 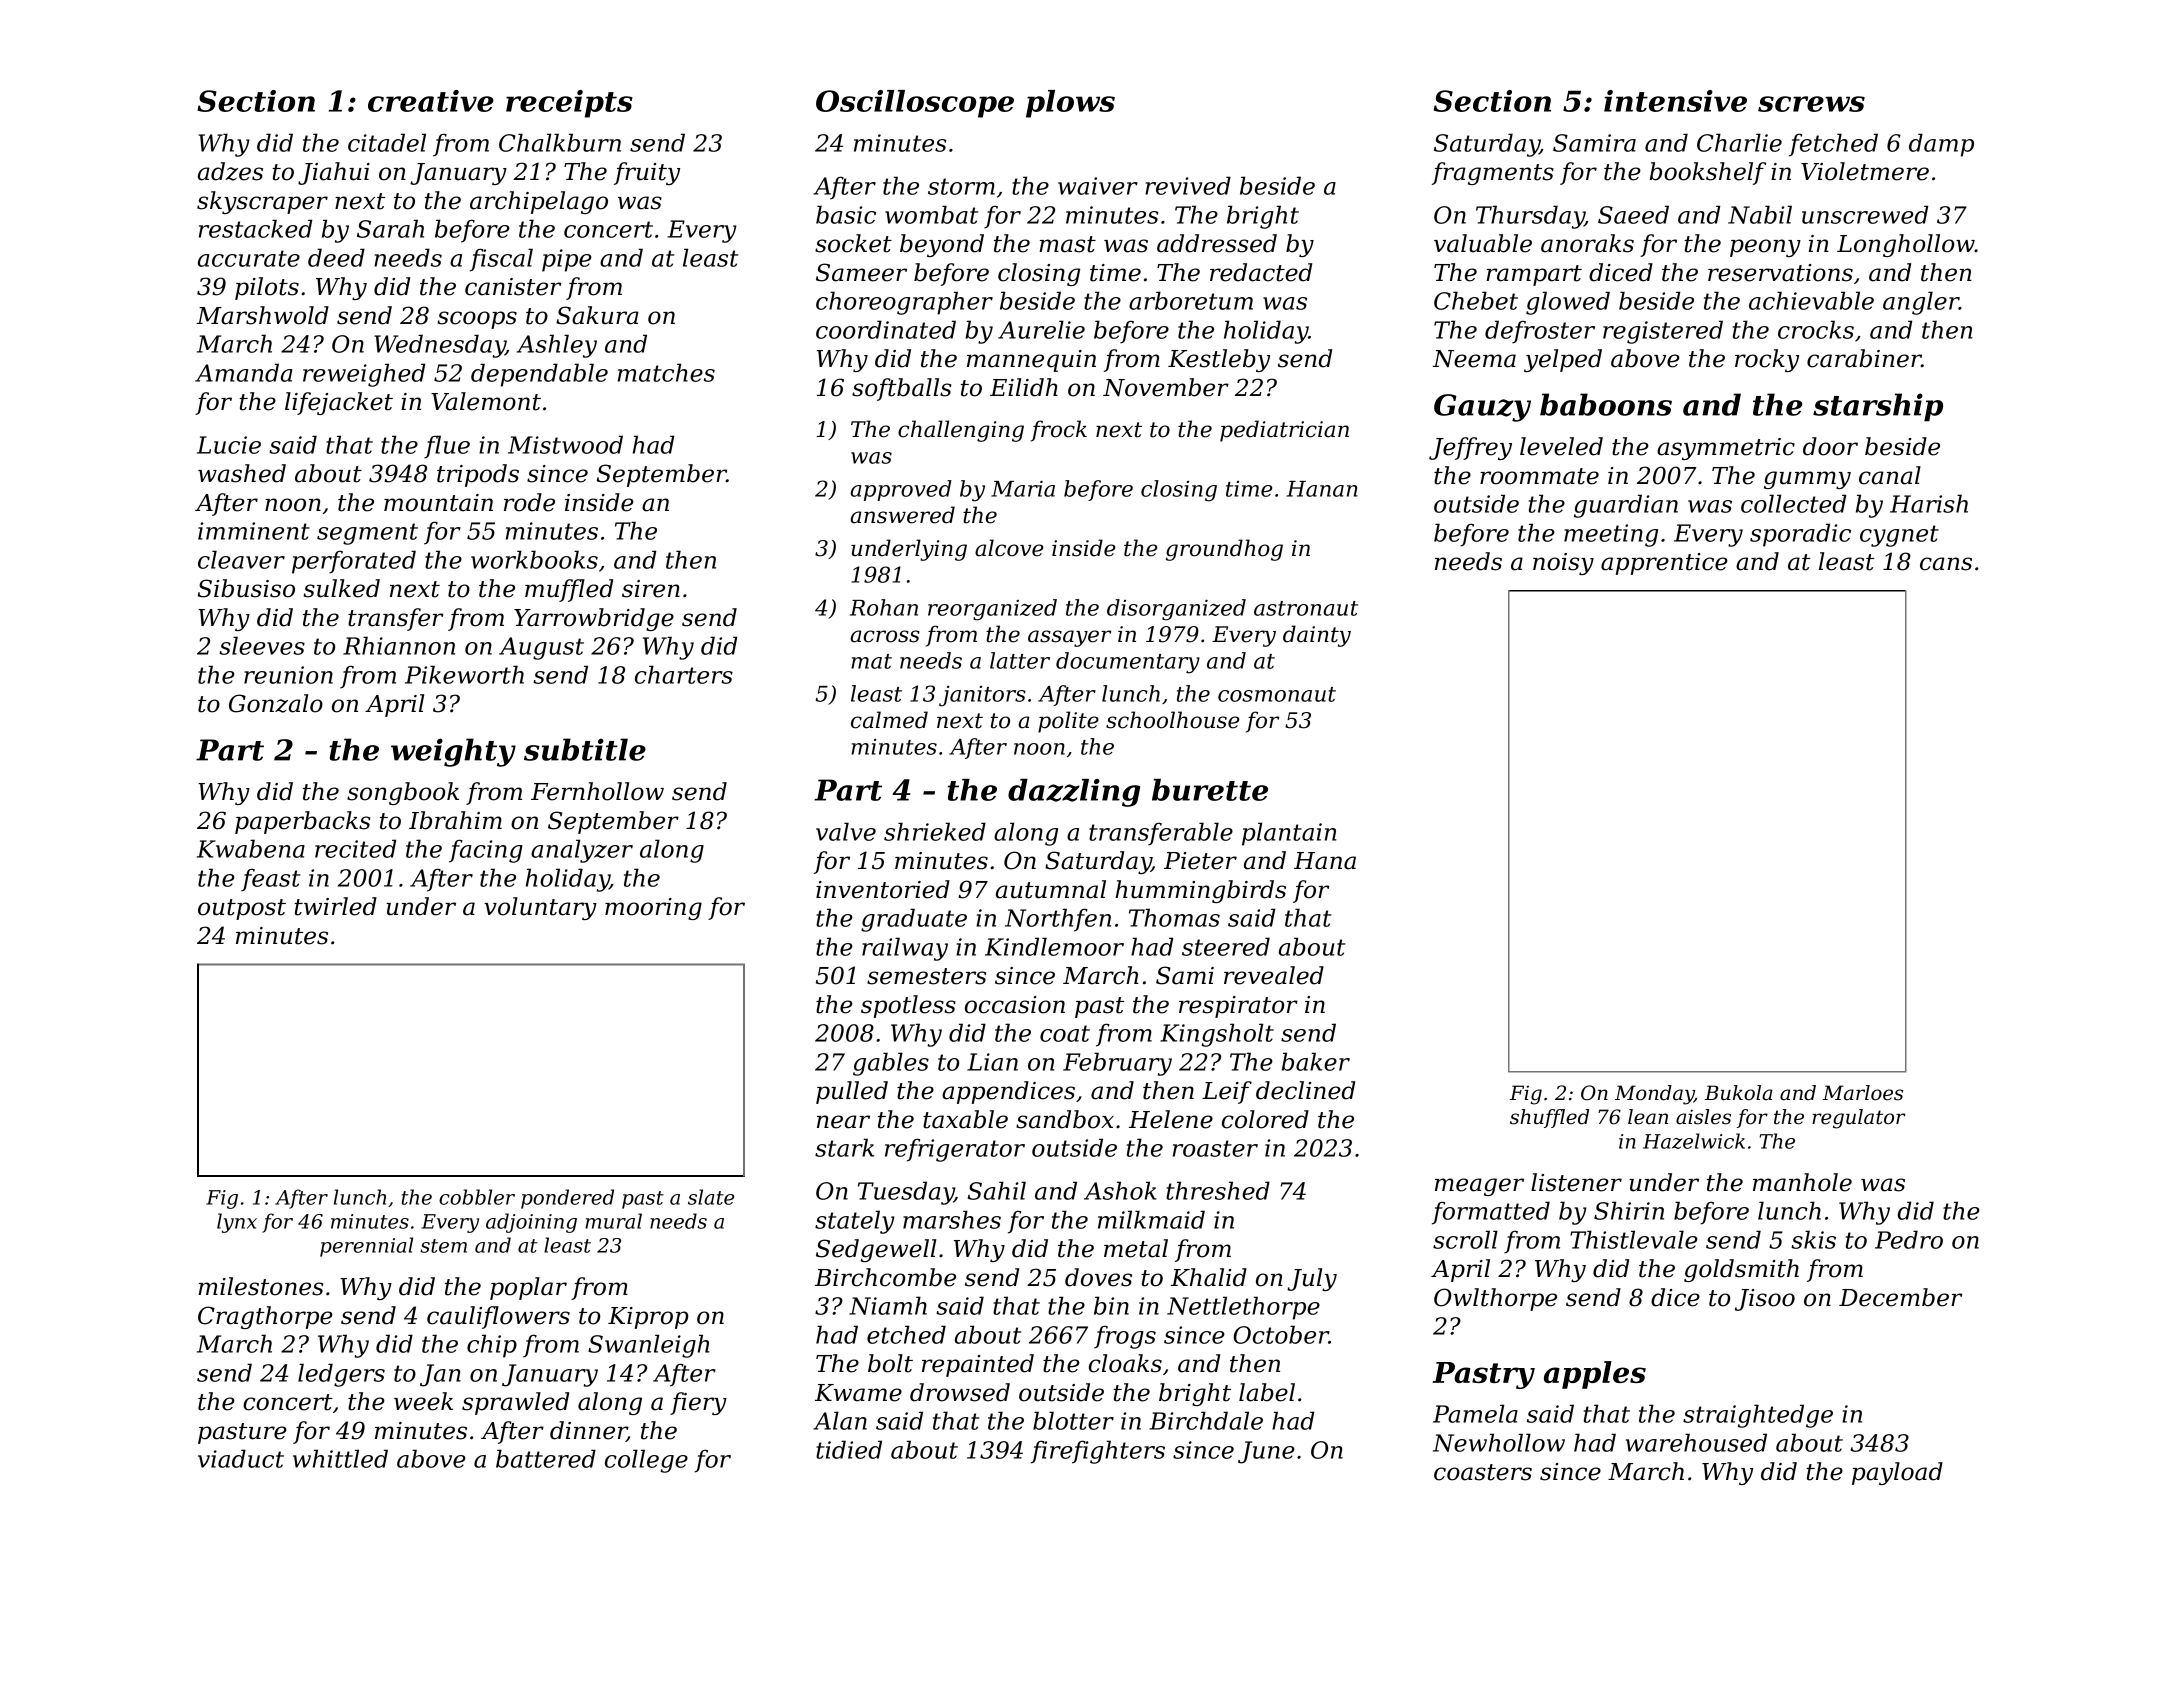 What do you see at coordinates (1726, 449) in the screenshot?
I see `asymmetric` at bounding box center [1726, 449].
